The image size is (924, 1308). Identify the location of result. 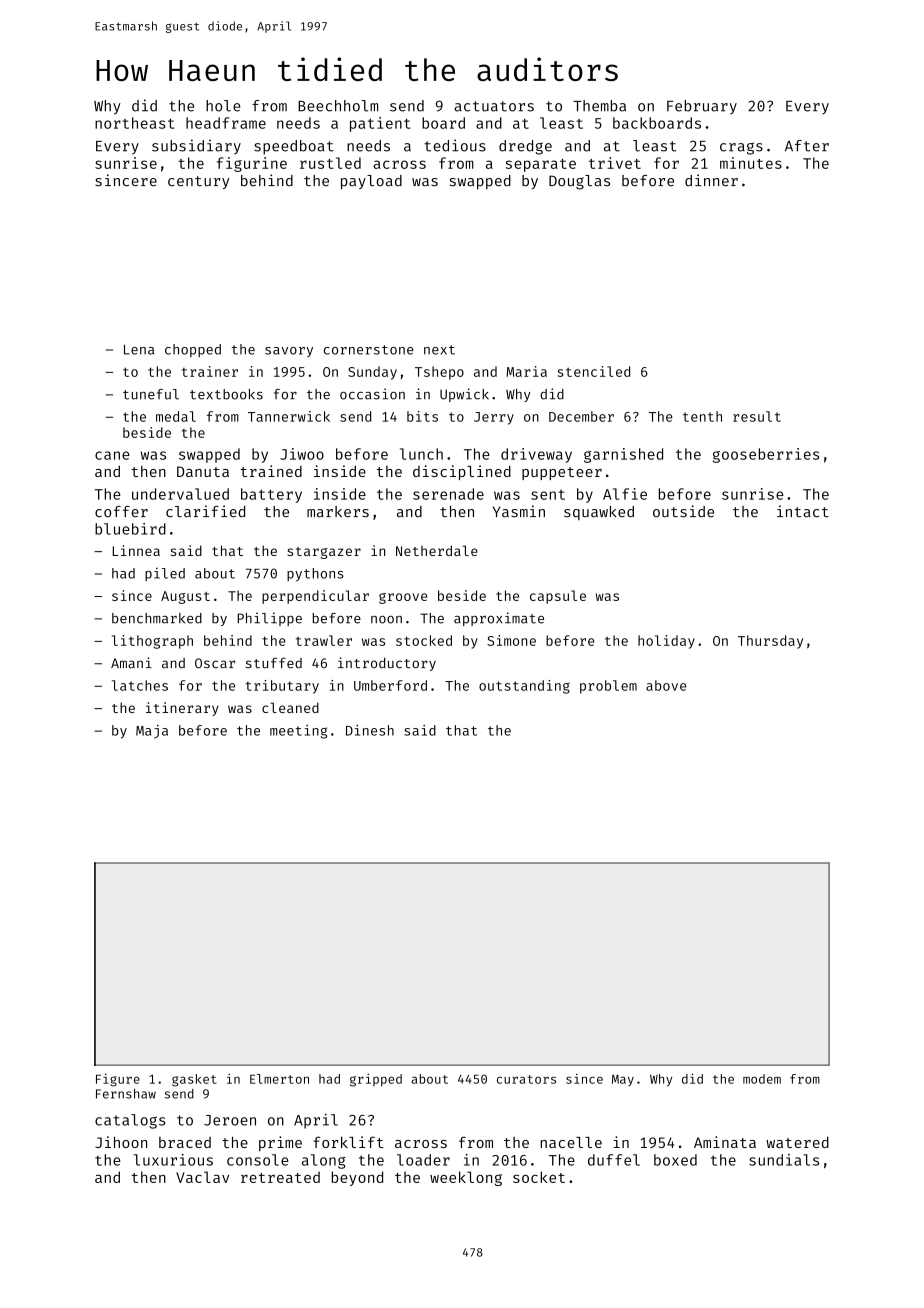
(757, 416).
